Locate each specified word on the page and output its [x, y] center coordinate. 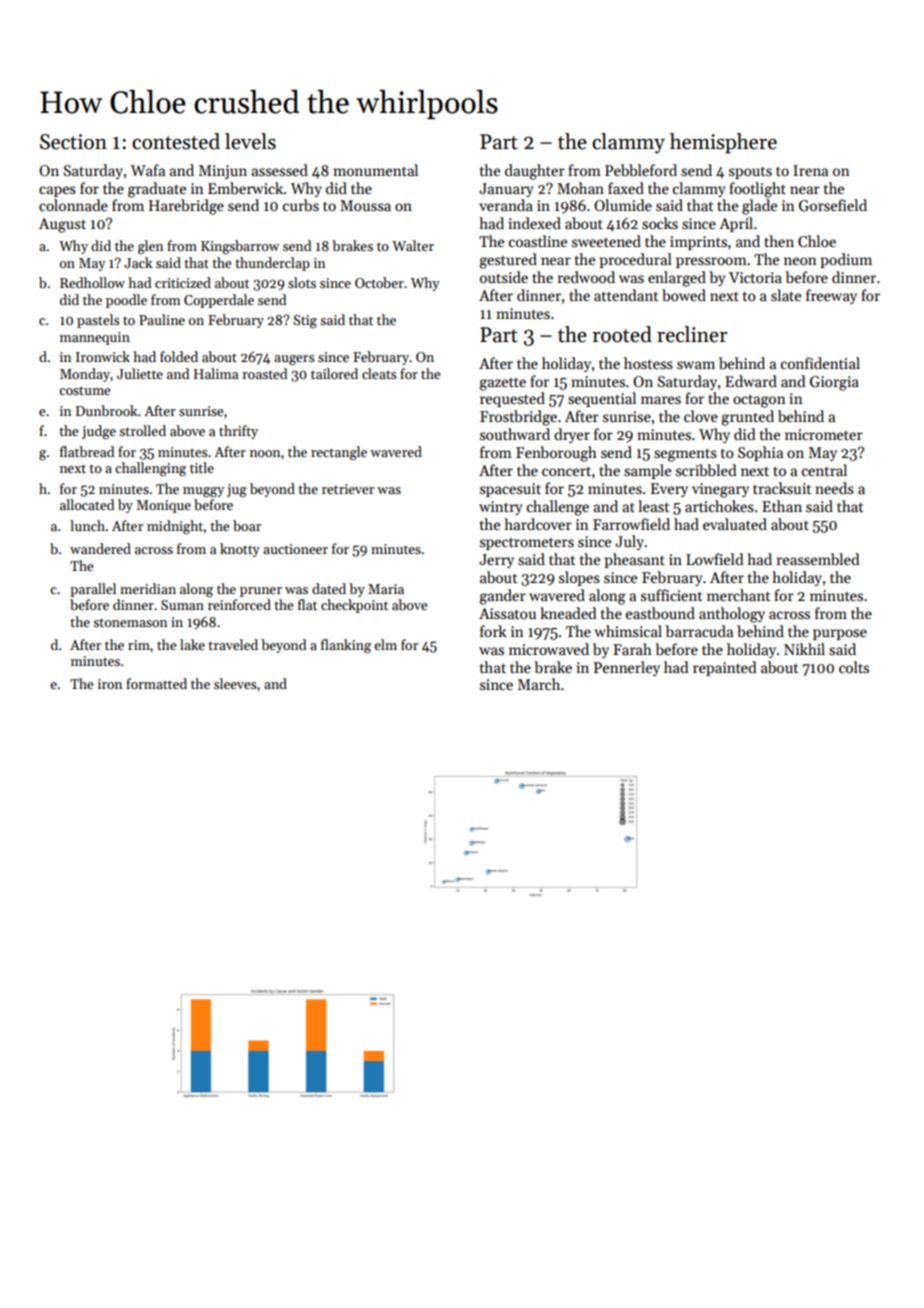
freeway [831, 296]
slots [302, 282]
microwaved [549, 649]
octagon [759, 401]
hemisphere [723, 143]
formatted [156, 683]
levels [250, 141]
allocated [87, 504]
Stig [305, 321]
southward [515, 434]
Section [73, 142]
